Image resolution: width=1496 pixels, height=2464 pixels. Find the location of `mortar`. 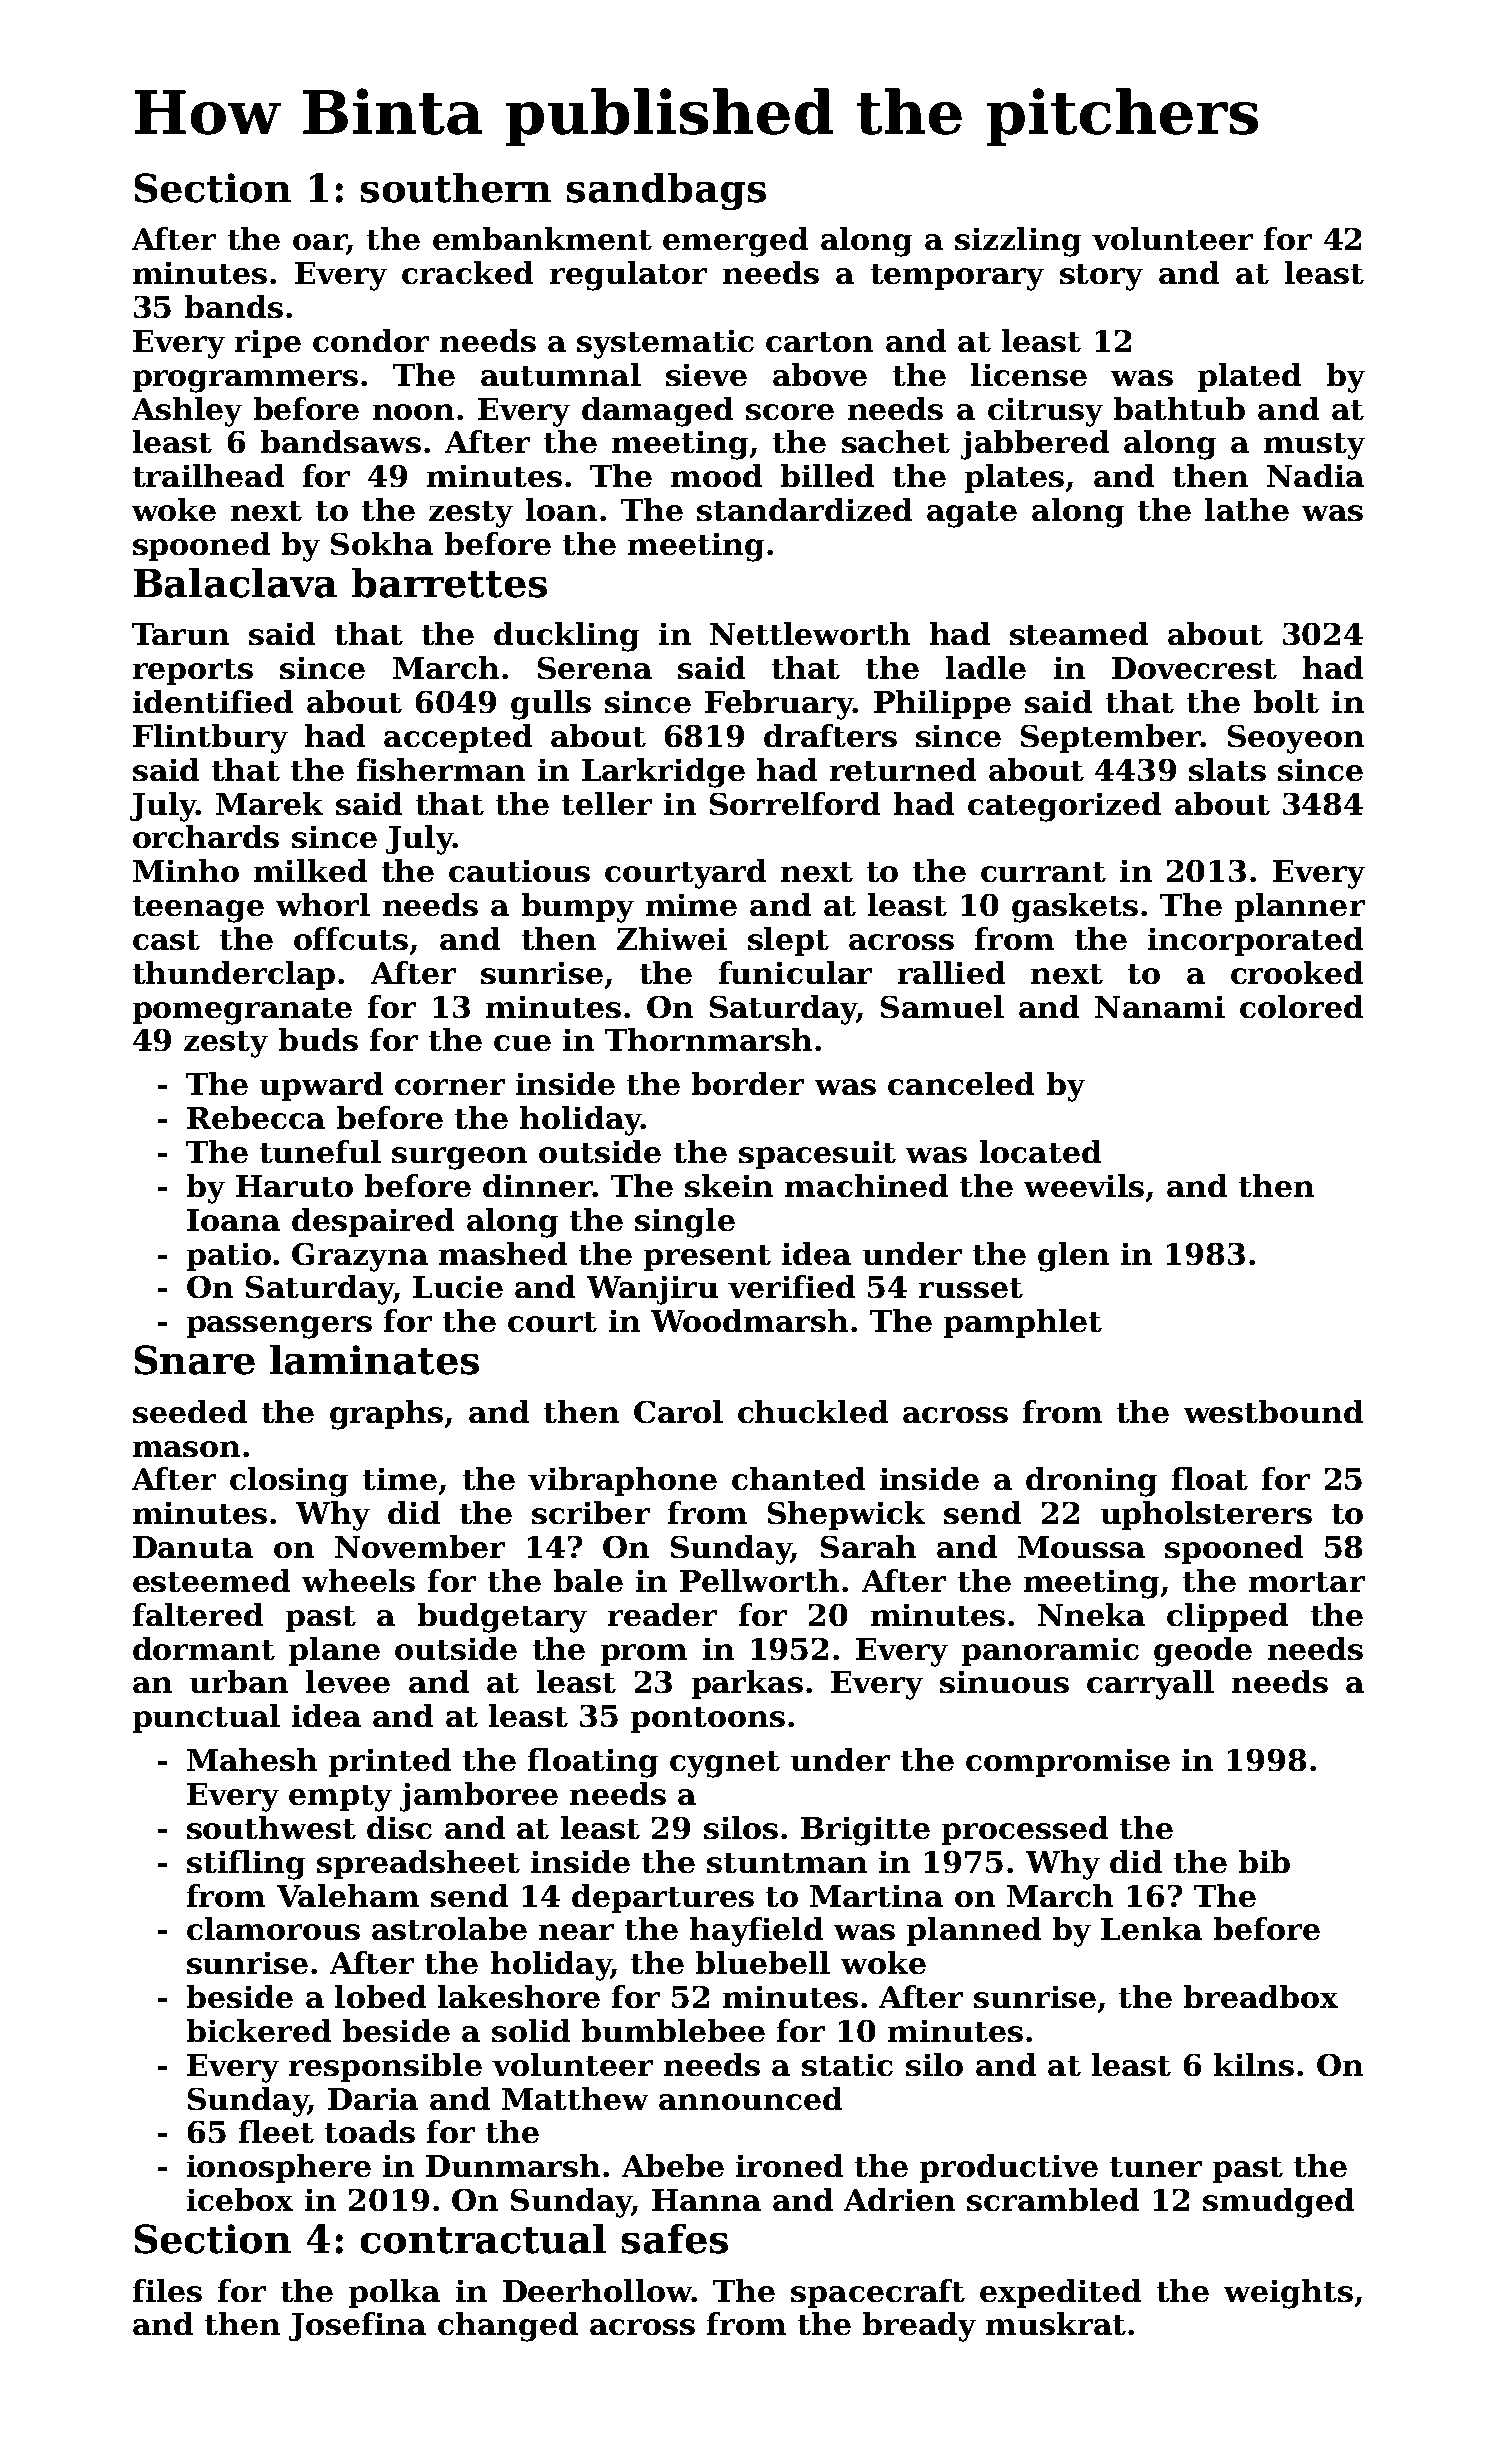

mortar is located at coordinates (1307, 1582).
